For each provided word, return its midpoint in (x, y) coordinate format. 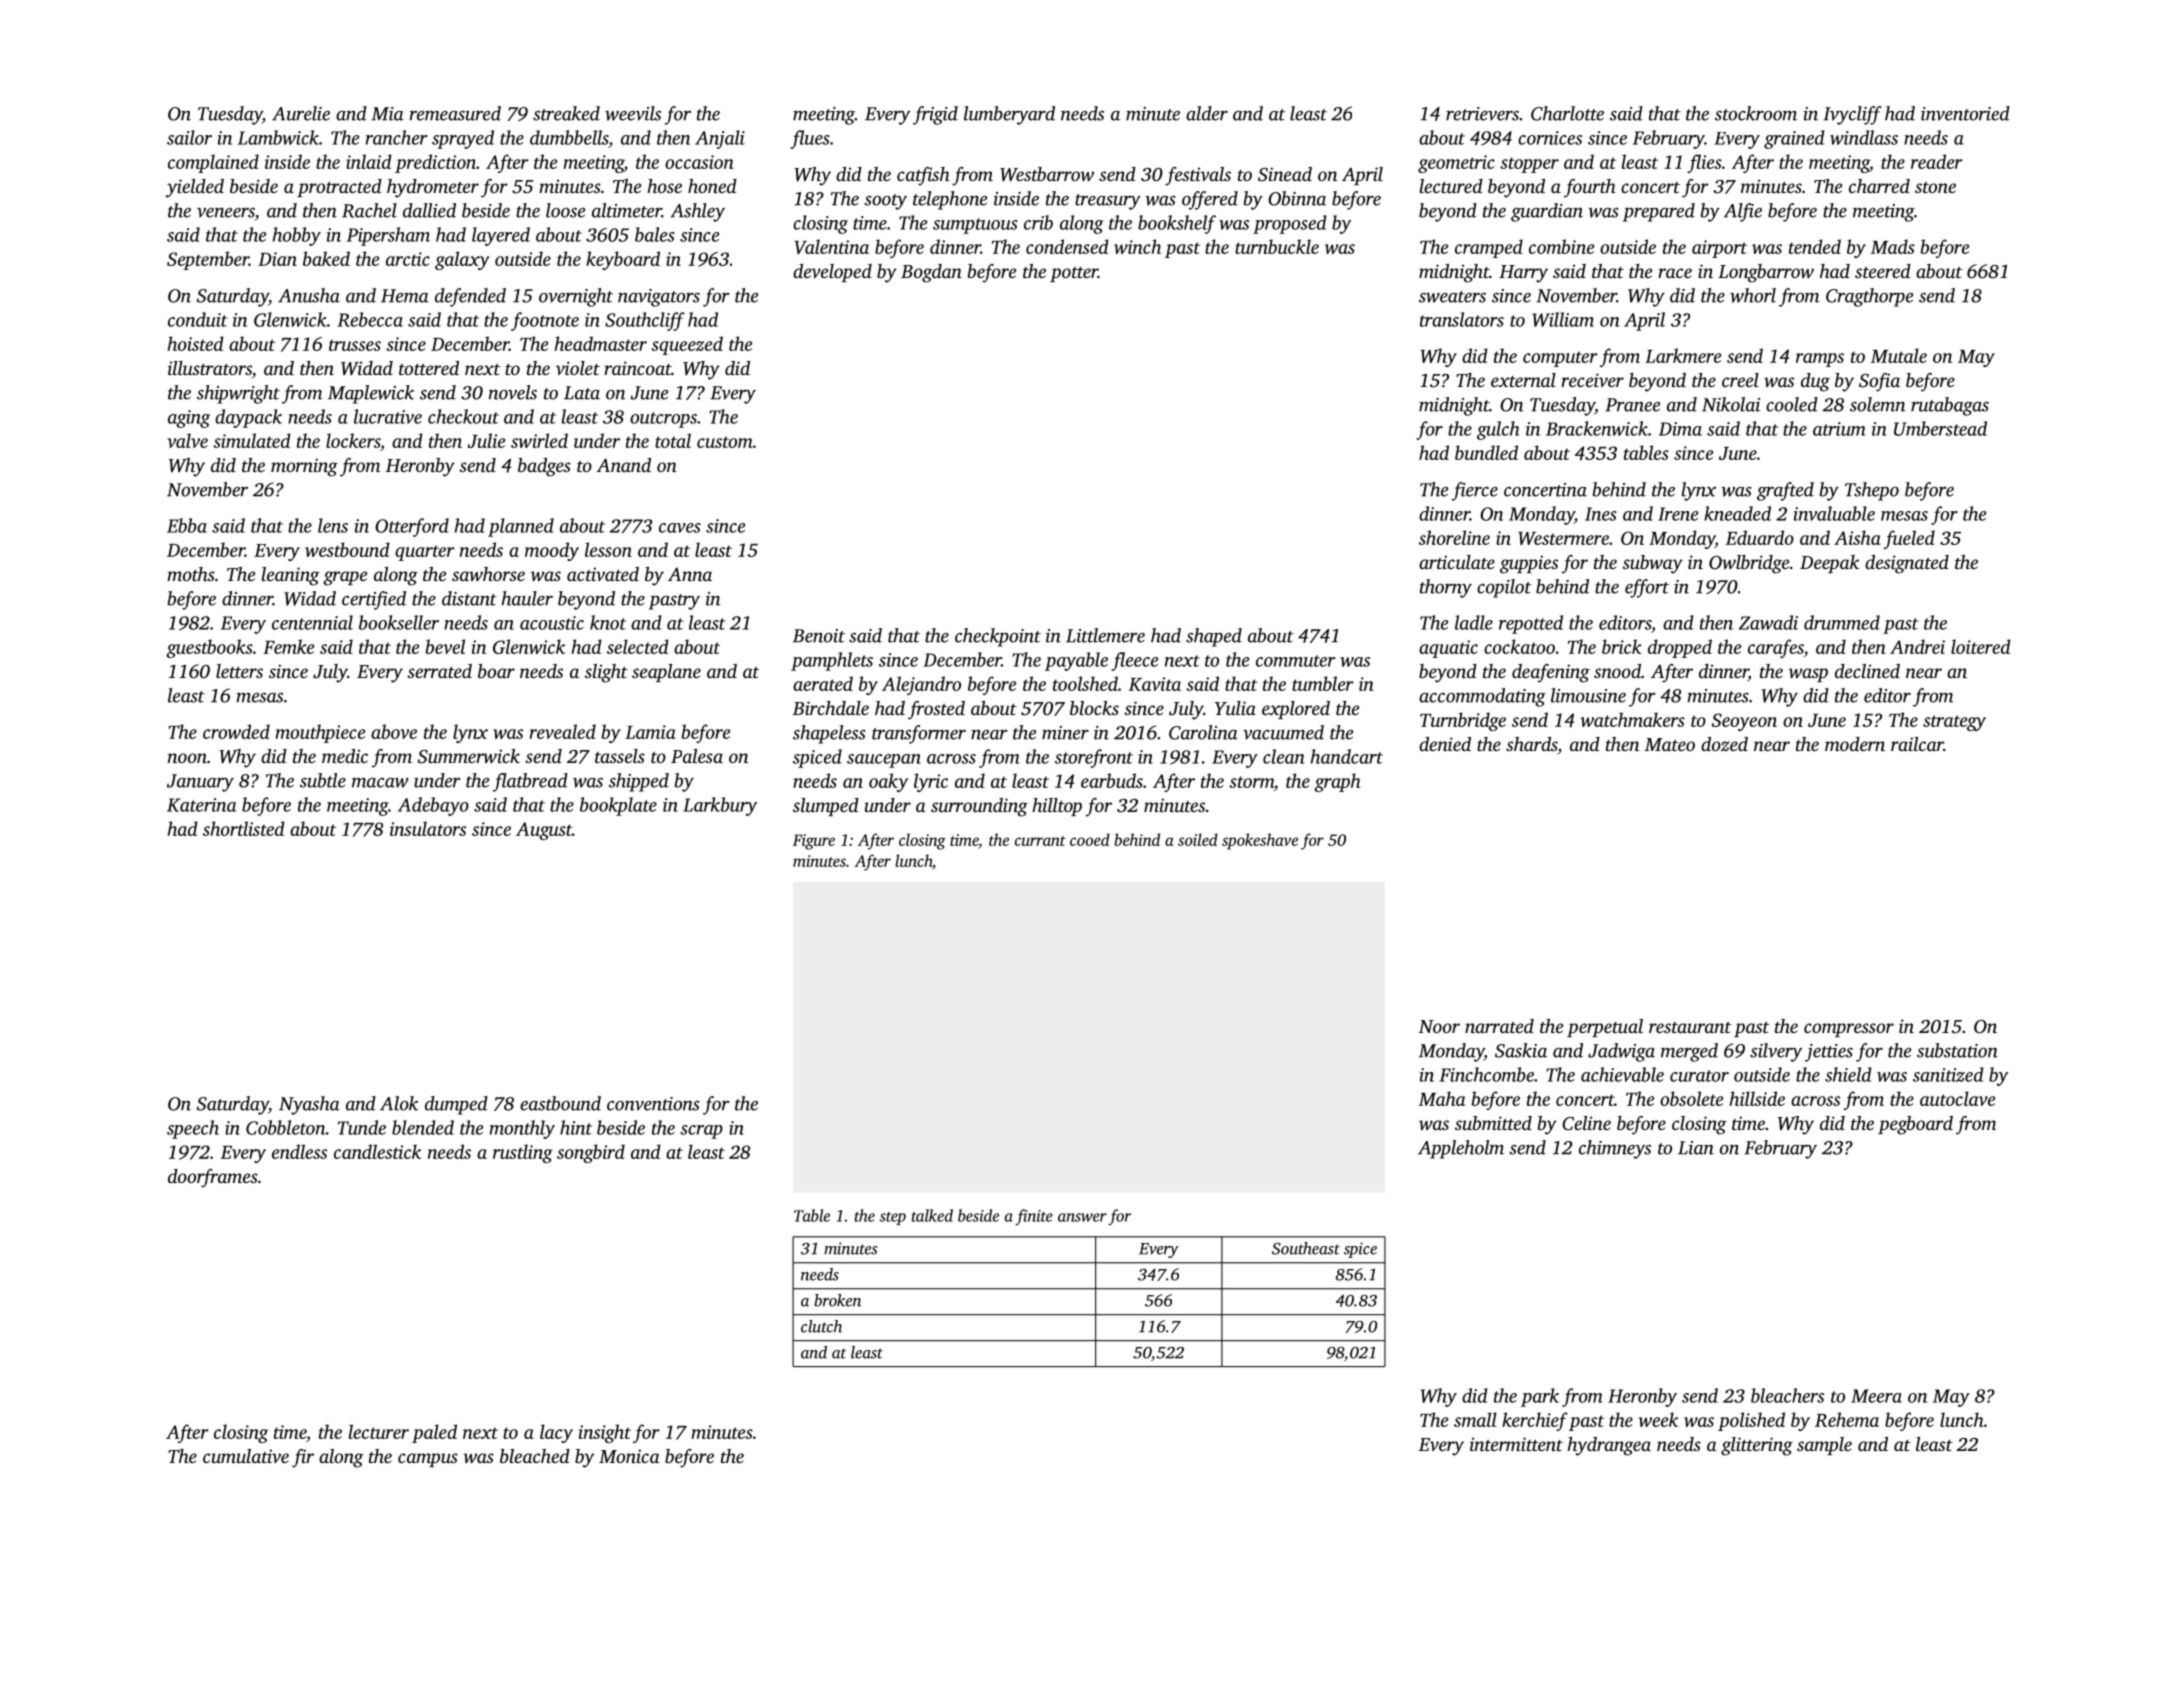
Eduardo (1760, 537)
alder (1207, 113)
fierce (1475, 491)
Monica (629, 1456)
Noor (1439, 1026)
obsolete (1691, 1098)
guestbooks (209, 648)
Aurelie (301, 113)
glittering (1757, 1446)
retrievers (1482, 114)
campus (428, 1460)
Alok (399, 1103)
